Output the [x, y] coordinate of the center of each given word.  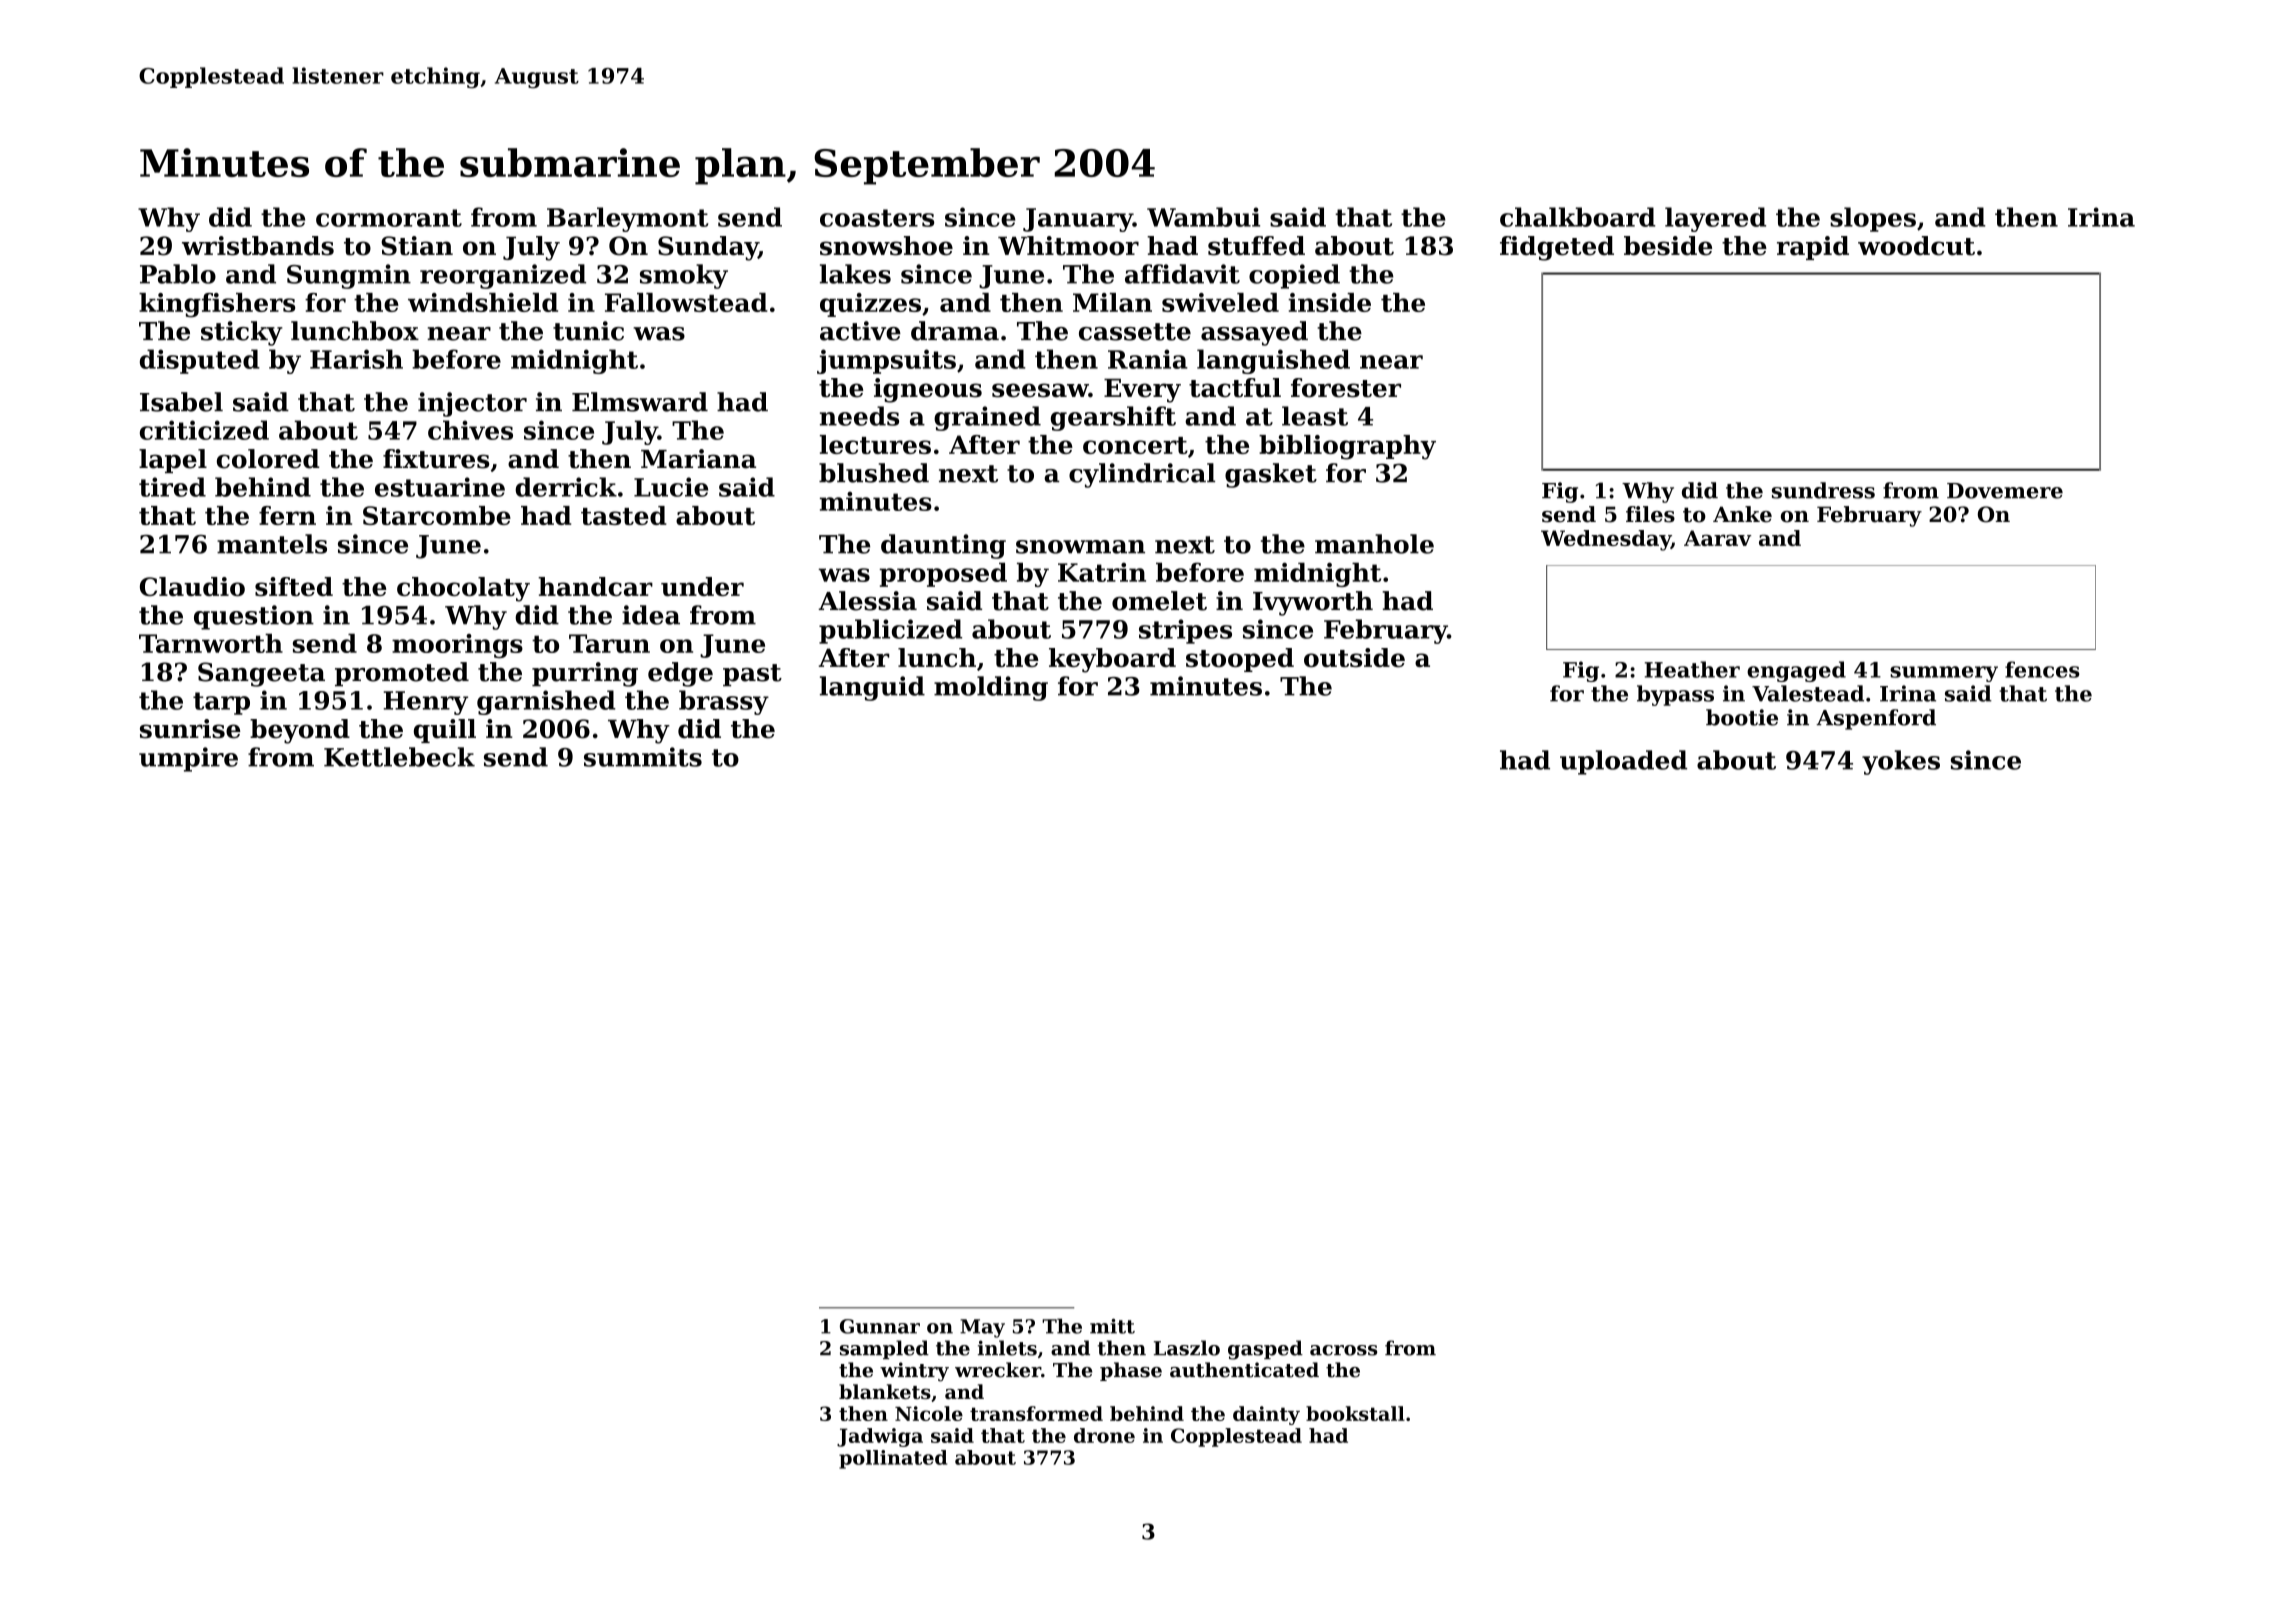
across [1343, 1350]
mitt [1112, 1326]
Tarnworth [211, 643]
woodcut [1916, 246]
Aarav [1717, 538]
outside [1354, 657]
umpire [188, 759]
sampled [884, 1349]
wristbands [258, 246]
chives [470, 430]
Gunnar [880, 1326]
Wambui [1203, 217]
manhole [1374, 544]
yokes [1901, 762]
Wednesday [1606, 540]
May [982, 1328]
